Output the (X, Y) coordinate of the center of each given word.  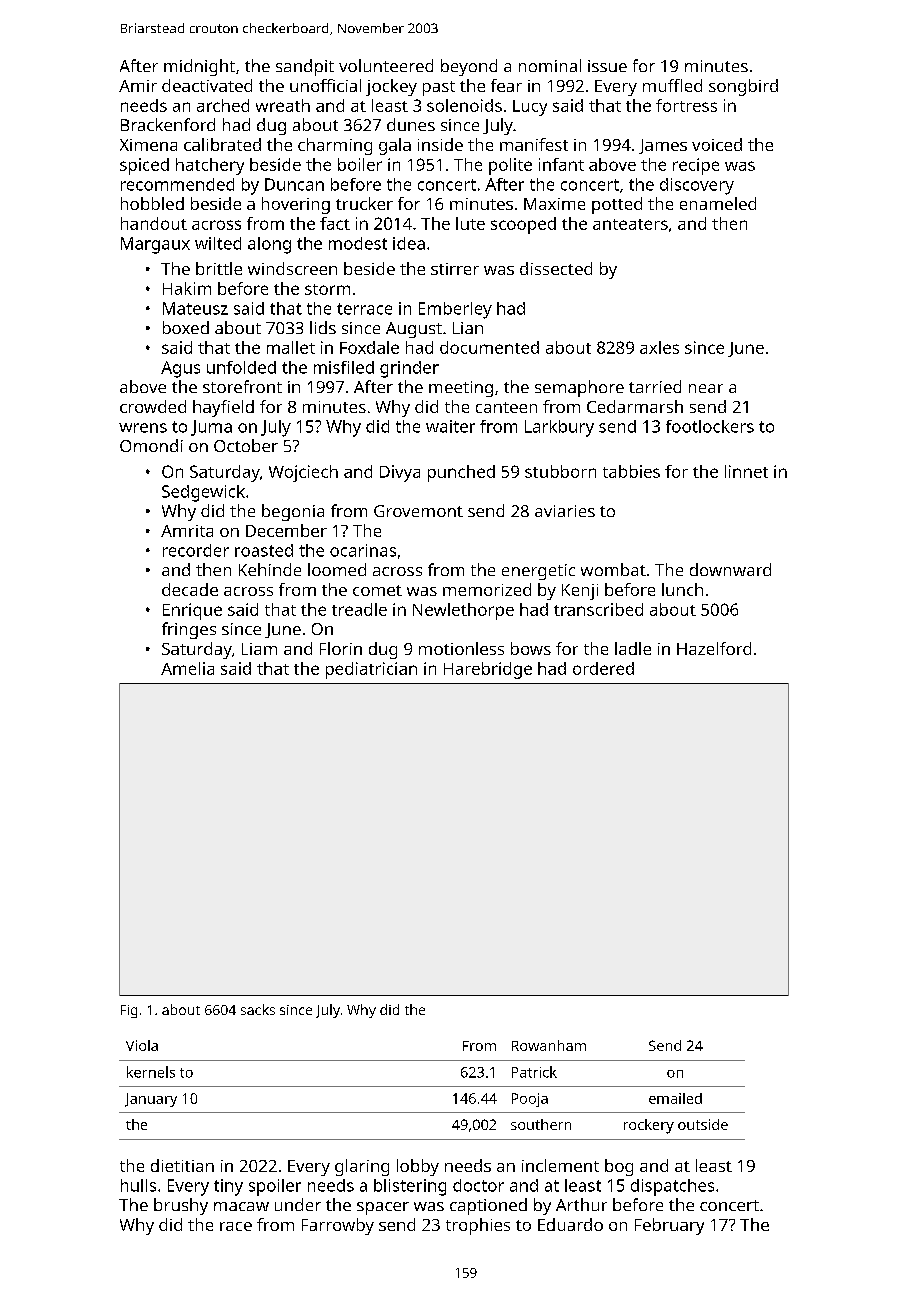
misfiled (344, 367)
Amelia (187, 668)
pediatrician (371, 670)
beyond (469, 67)
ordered (603, 668)
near (706, 388)
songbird (743, 87)
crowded (153, 406)
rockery (649, 1126)
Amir (138, 86)
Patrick (534, 1072)
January (151, 1100)
